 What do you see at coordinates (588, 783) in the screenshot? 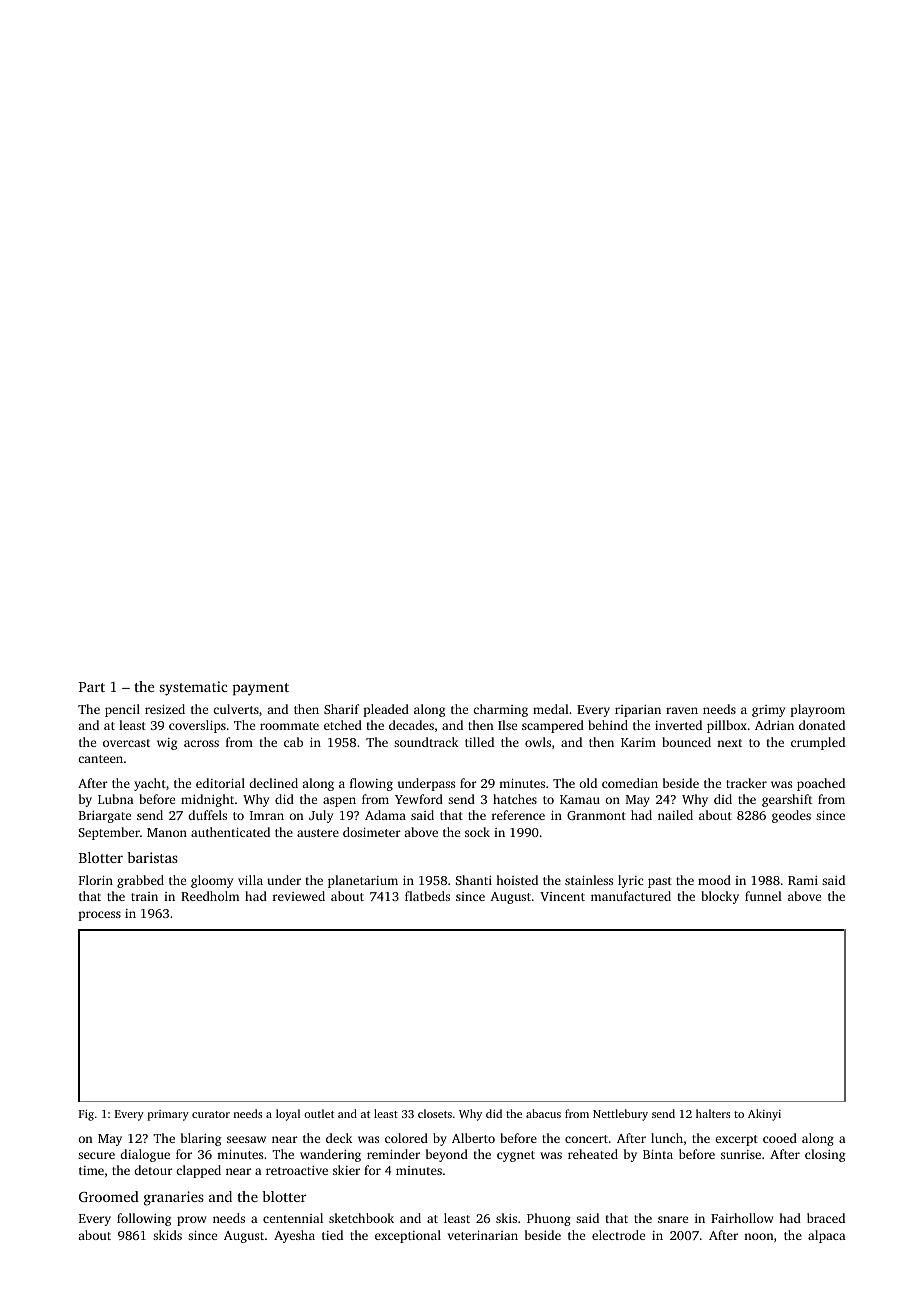
I see `old` at bounding box center [588, 783].
